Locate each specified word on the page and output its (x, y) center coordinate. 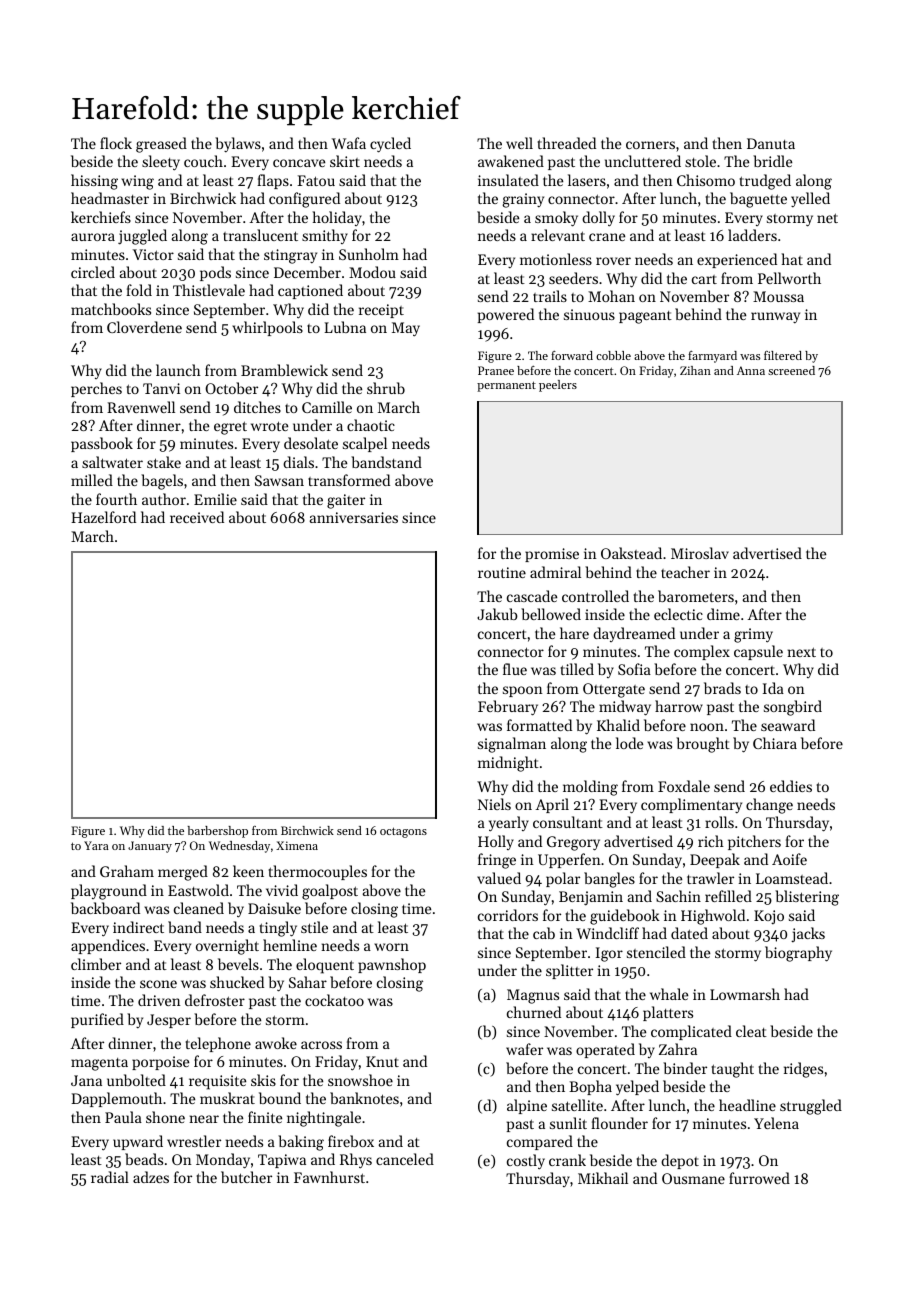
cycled (390, 145)
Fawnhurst (329, 1177)
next (801, 652)
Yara (96, 845)
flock (116, 143)
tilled (577, 669)
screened (791, 370)
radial (110, 1177)
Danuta (771, 143)
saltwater (112, 462)
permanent (506, 386)
